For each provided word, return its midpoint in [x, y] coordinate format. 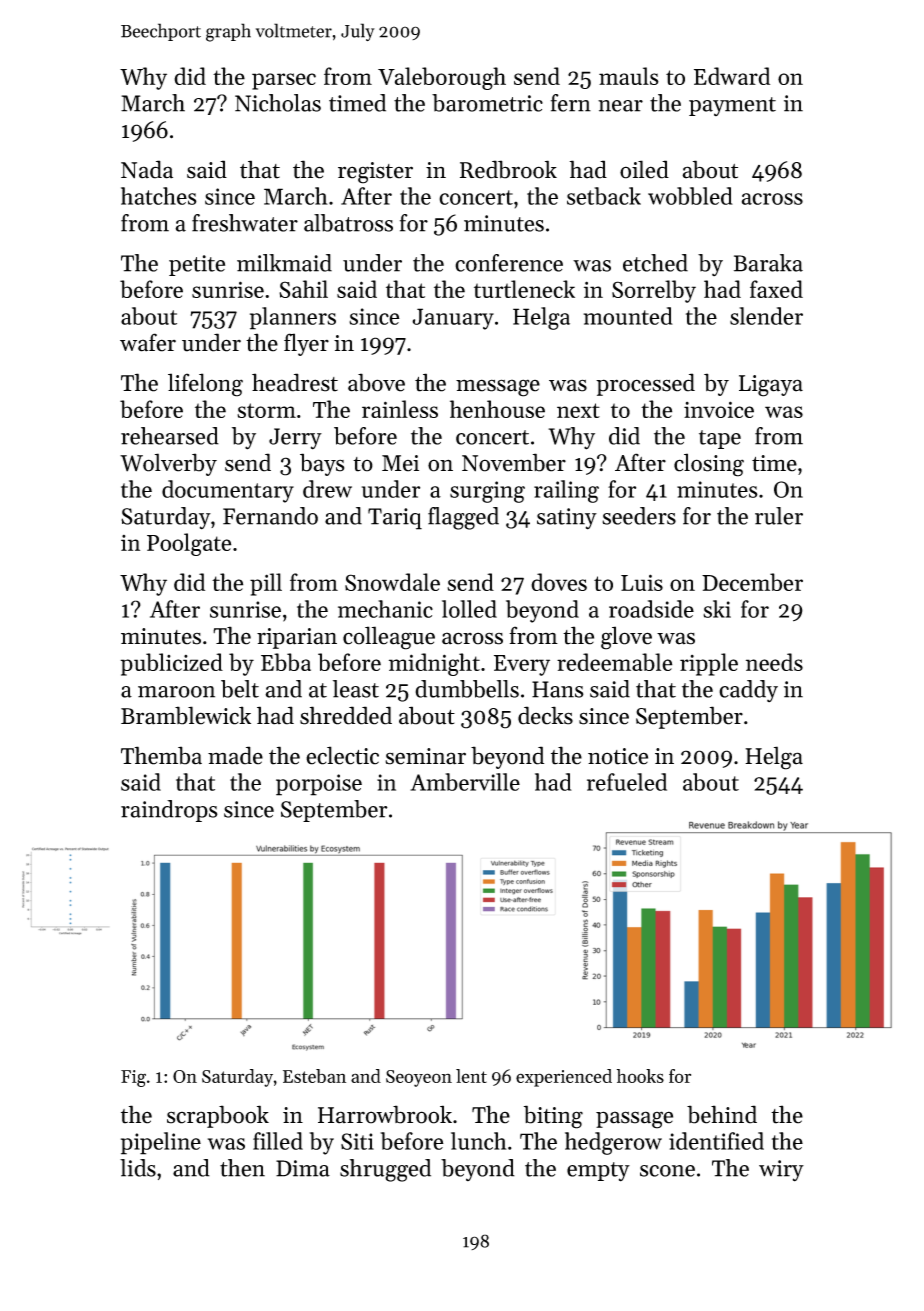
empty [598, 1172]
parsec [284, 81]
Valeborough [442, 78]
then [242, 1168]
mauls [629, 76]
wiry [781, 1171]
